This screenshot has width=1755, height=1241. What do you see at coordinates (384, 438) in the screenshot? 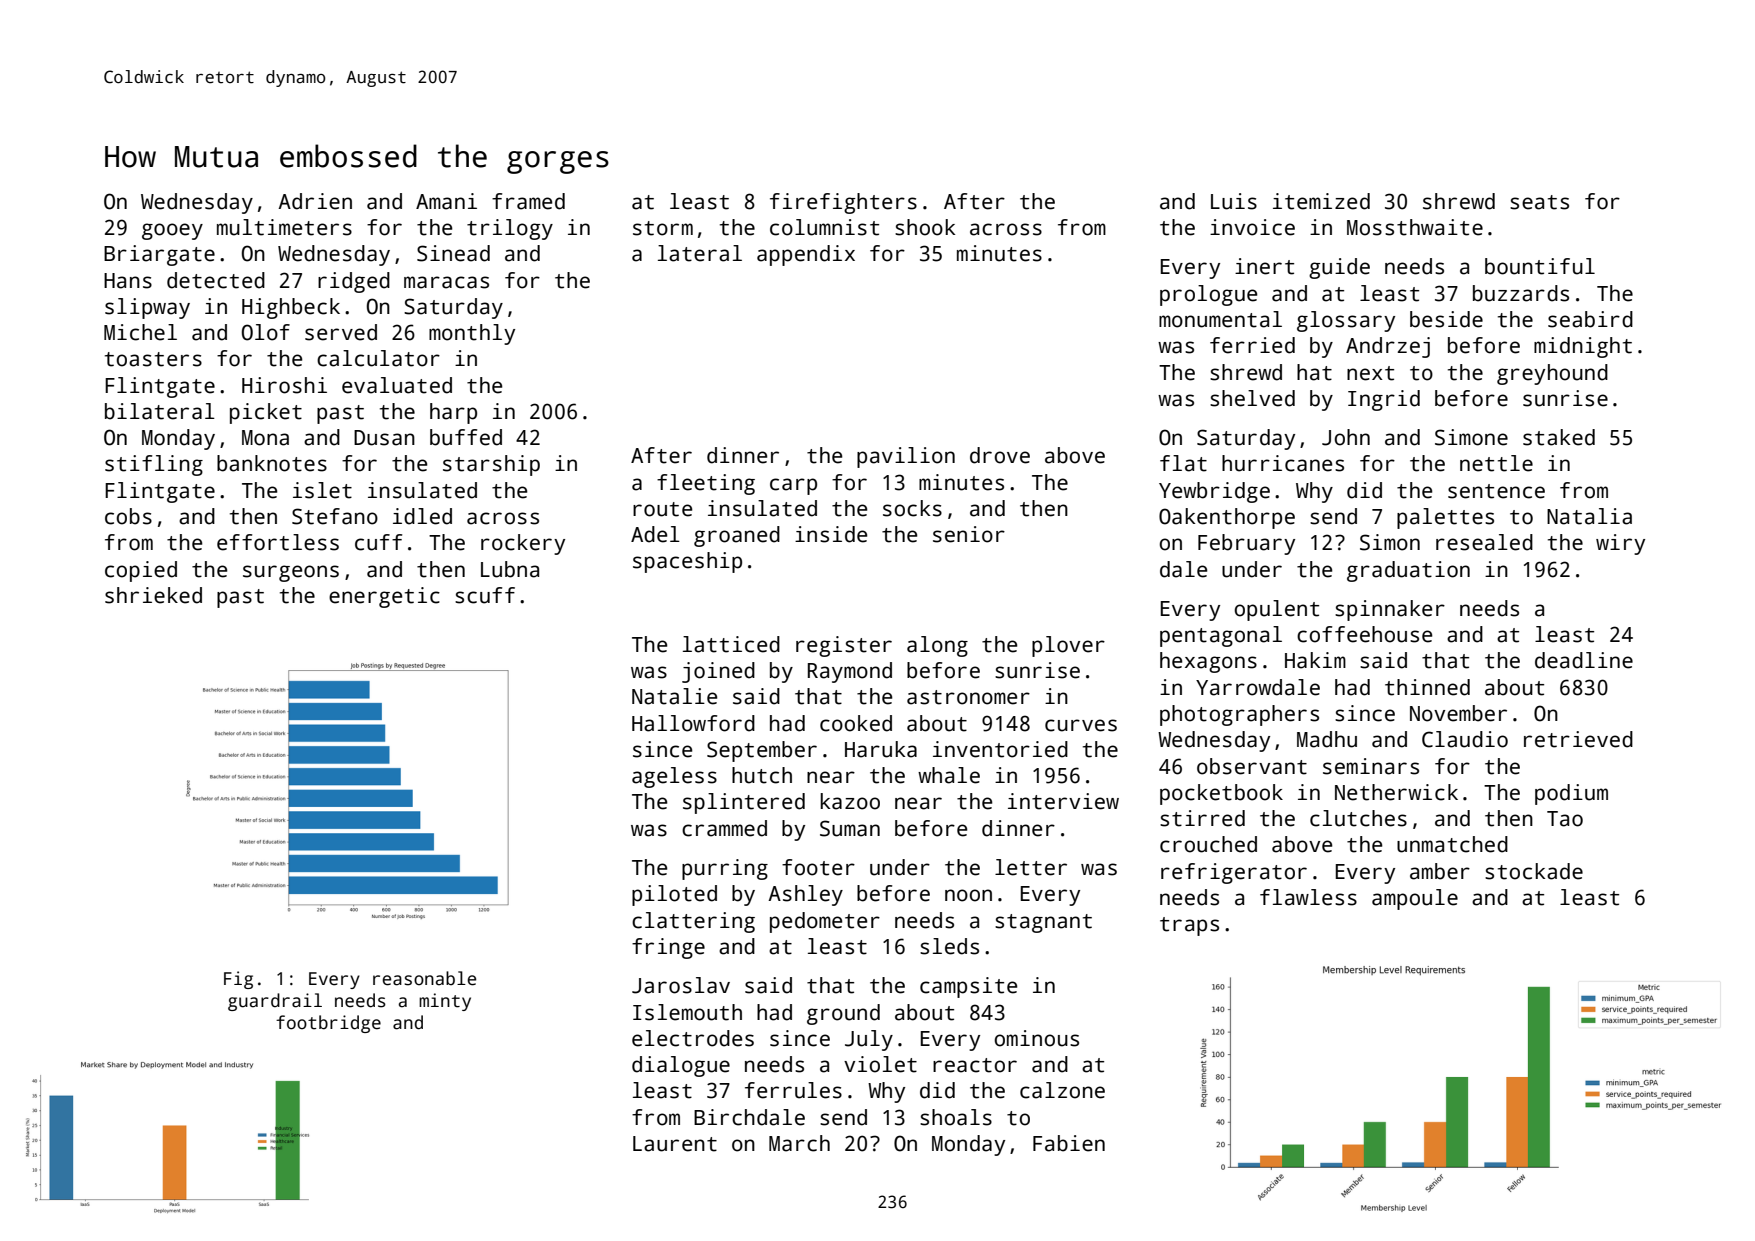
I see `Dusan` at bounding box center [384, 438].
